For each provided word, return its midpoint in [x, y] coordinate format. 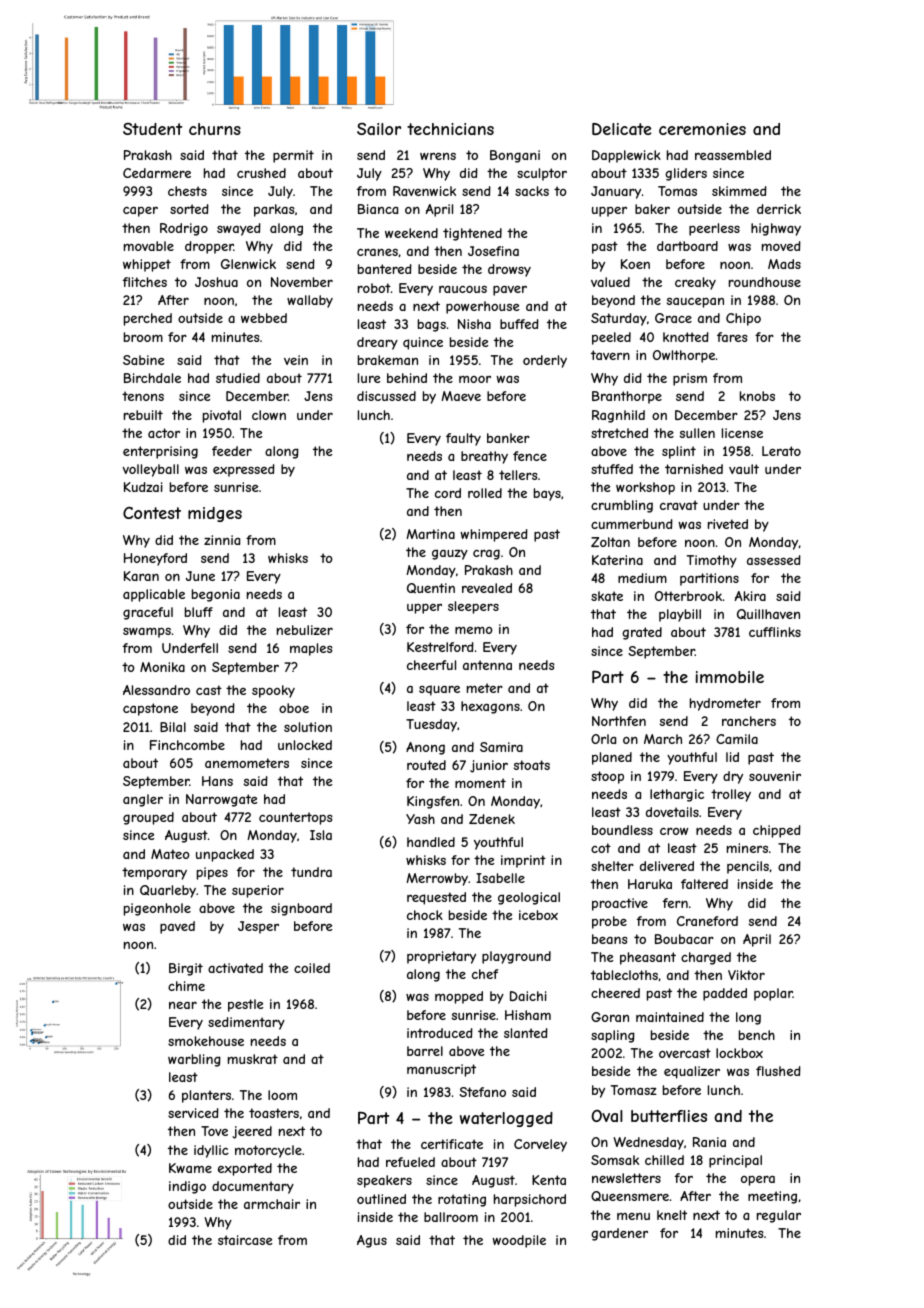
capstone [150, 709]
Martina [430, 534]
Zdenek [492, 819]
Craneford [707, 921]
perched [148, 319]
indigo [187, 1187]
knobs [757, 396]
